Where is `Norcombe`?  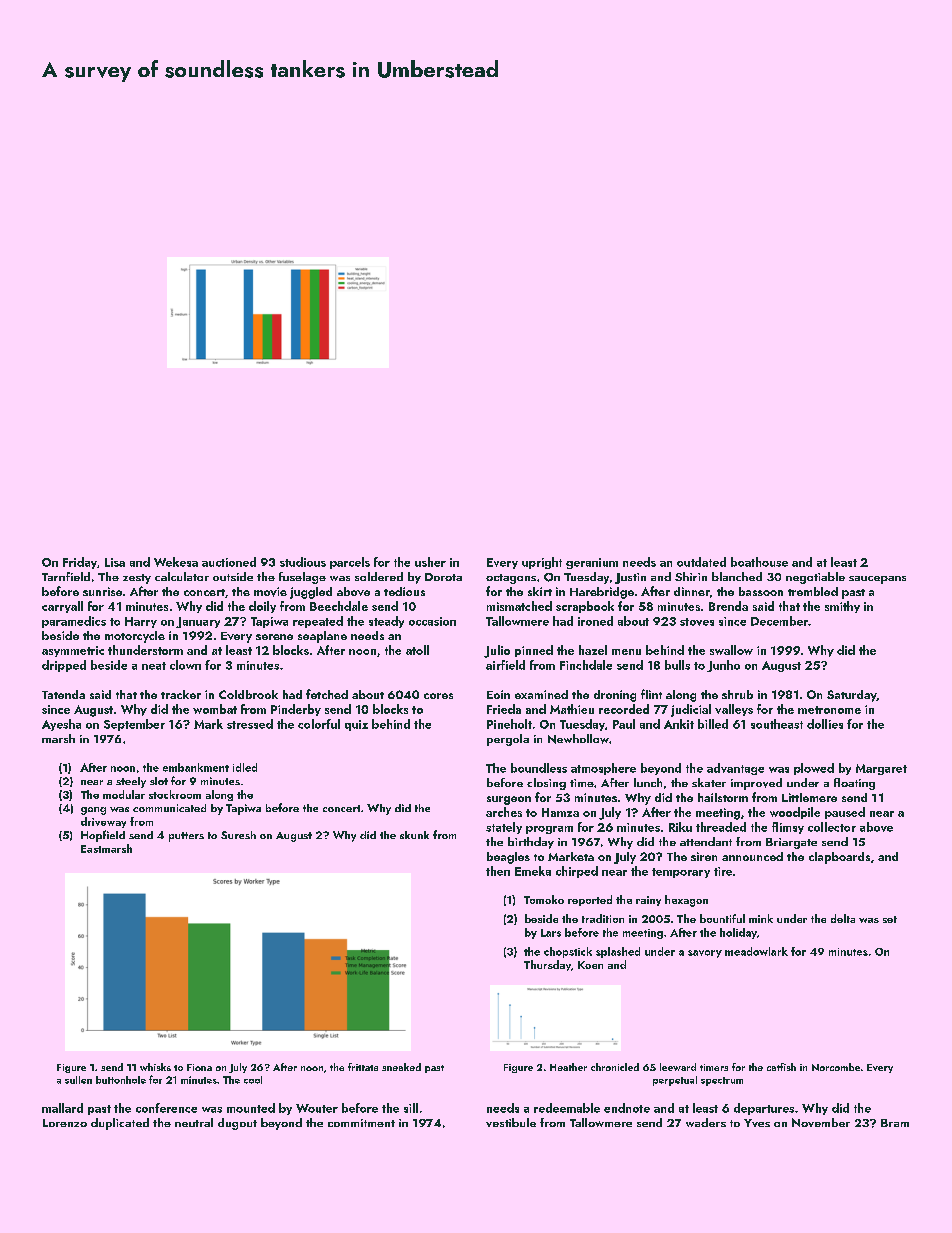
Norcombe is located at coordinates (836, 1067).
